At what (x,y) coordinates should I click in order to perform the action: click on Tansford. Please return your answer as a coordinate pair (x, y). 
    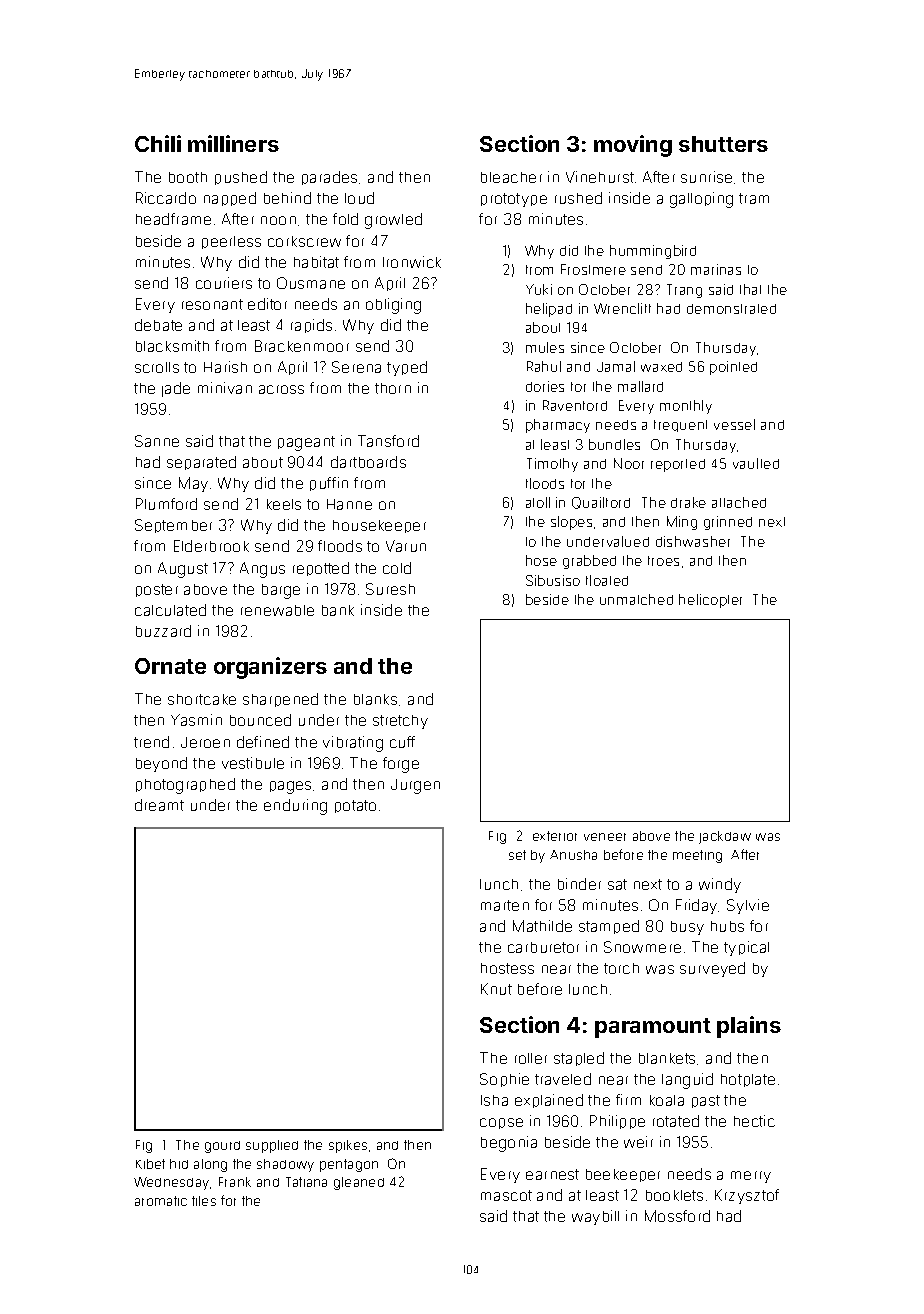
    Looking at the image, I should click on (388, 441).
